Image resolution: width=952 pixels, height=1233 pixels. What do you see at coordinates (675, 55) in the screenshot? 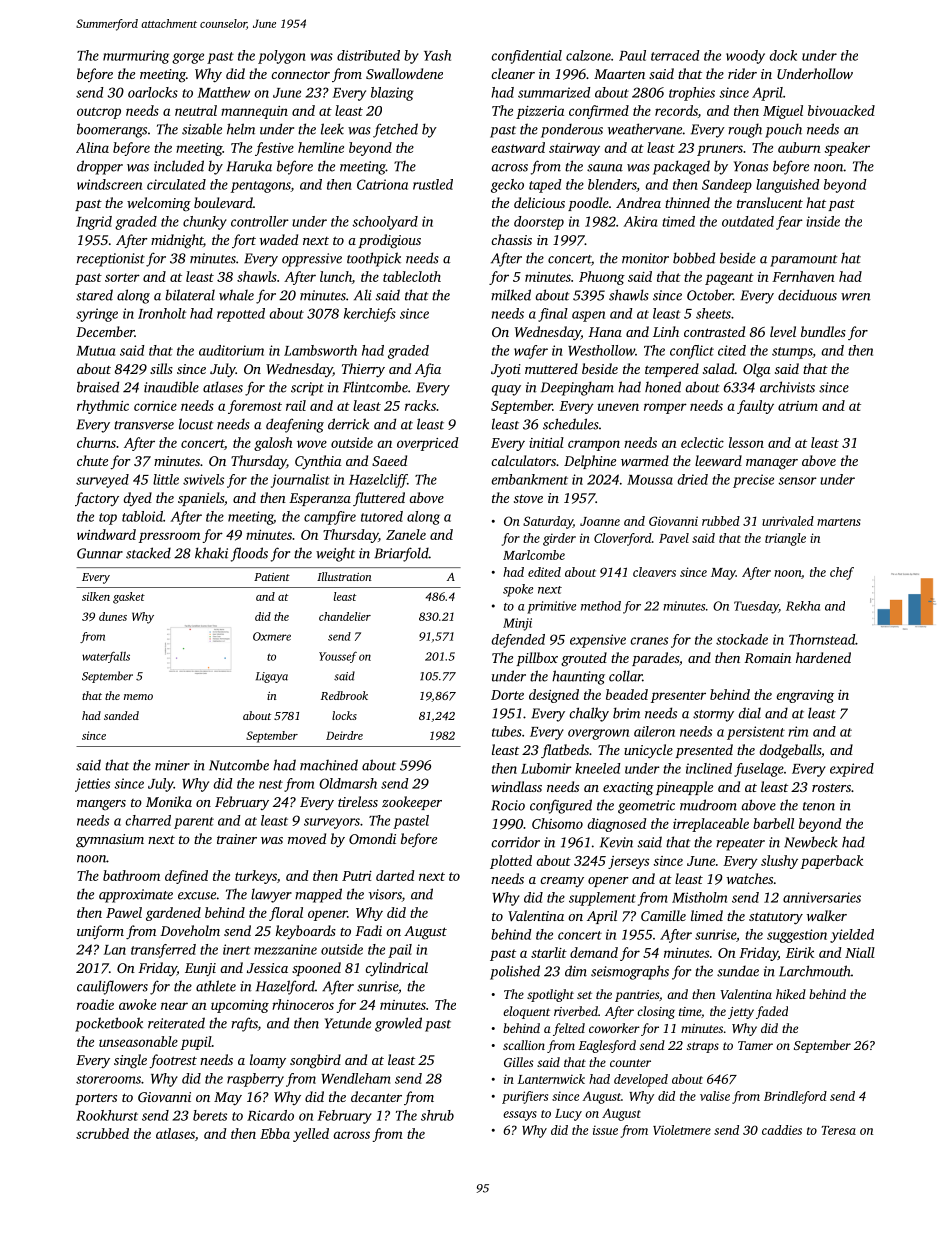
I see `terraced` at bounding box center [675, 55].
